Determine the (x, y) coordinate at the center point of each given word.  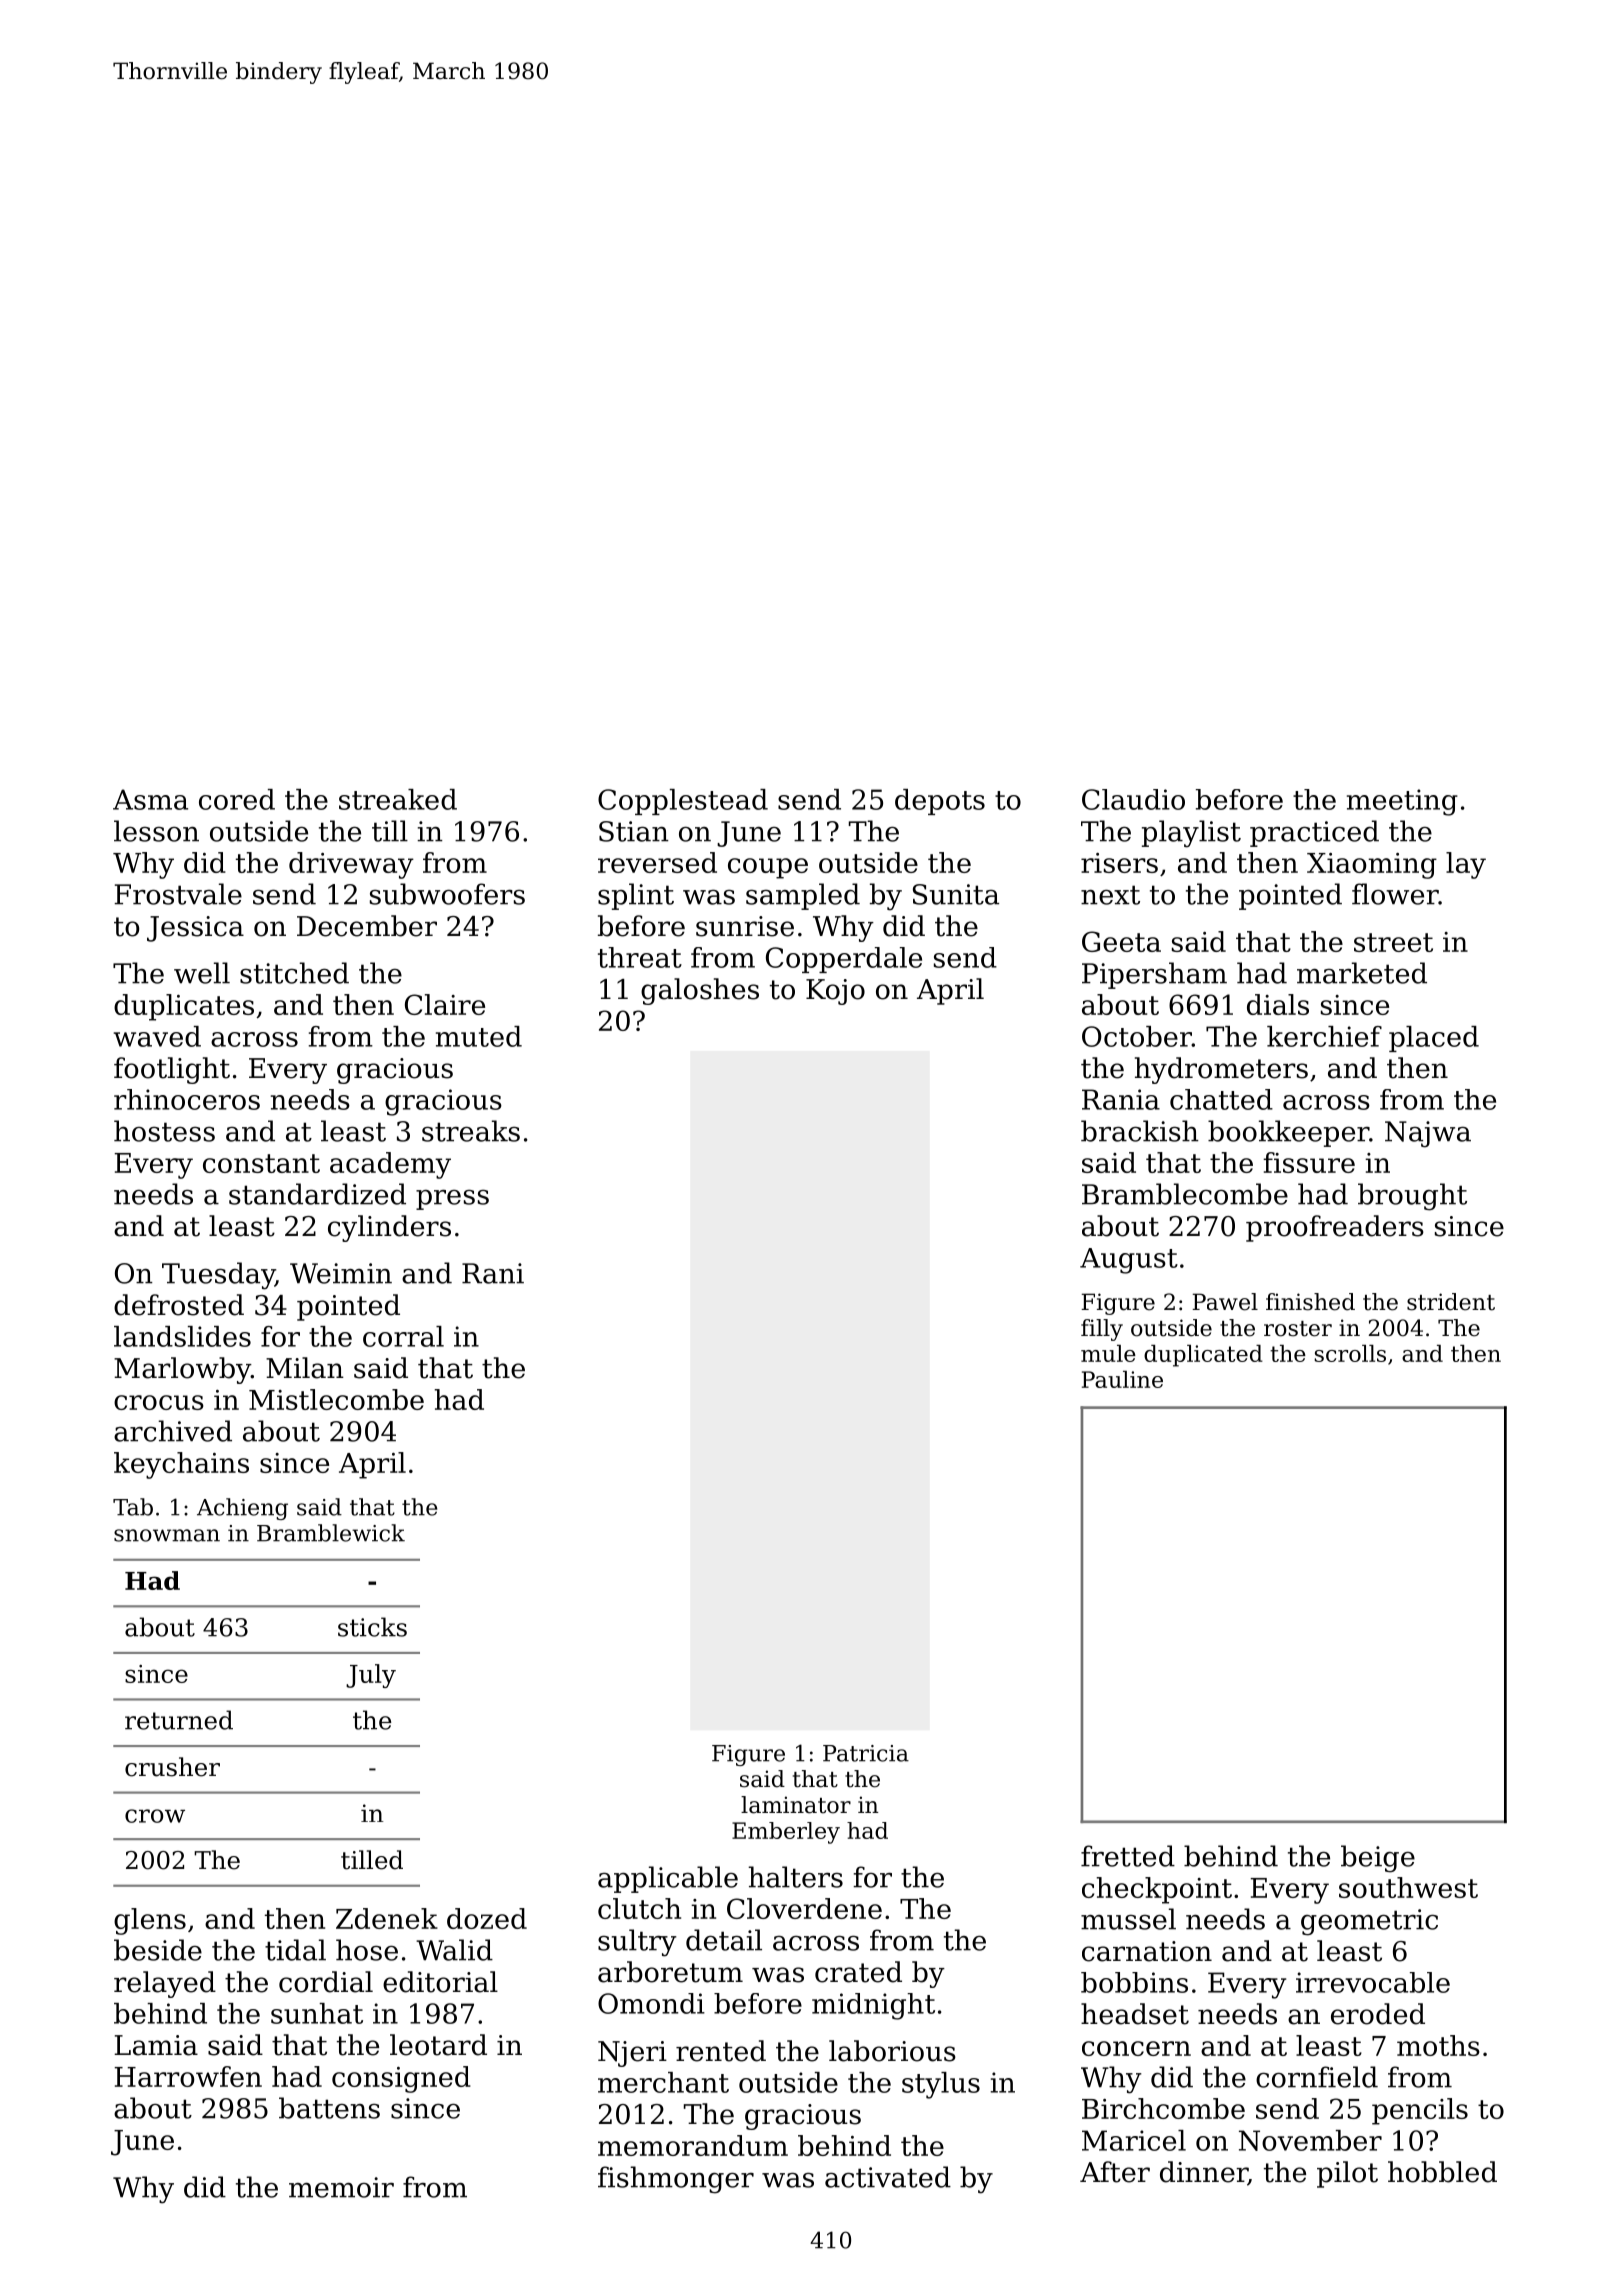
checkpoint (1157, 1890)
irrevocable (1373, 1982)
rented (721, 2051)
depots (940, 802)
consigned (401, 2079)
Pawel (1225, 1302)
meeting (1402, 802)
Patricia (866, 1753)
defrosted (179, 1305)
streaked (398, 799)
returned (179, 1720)
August (1129, 1261)
